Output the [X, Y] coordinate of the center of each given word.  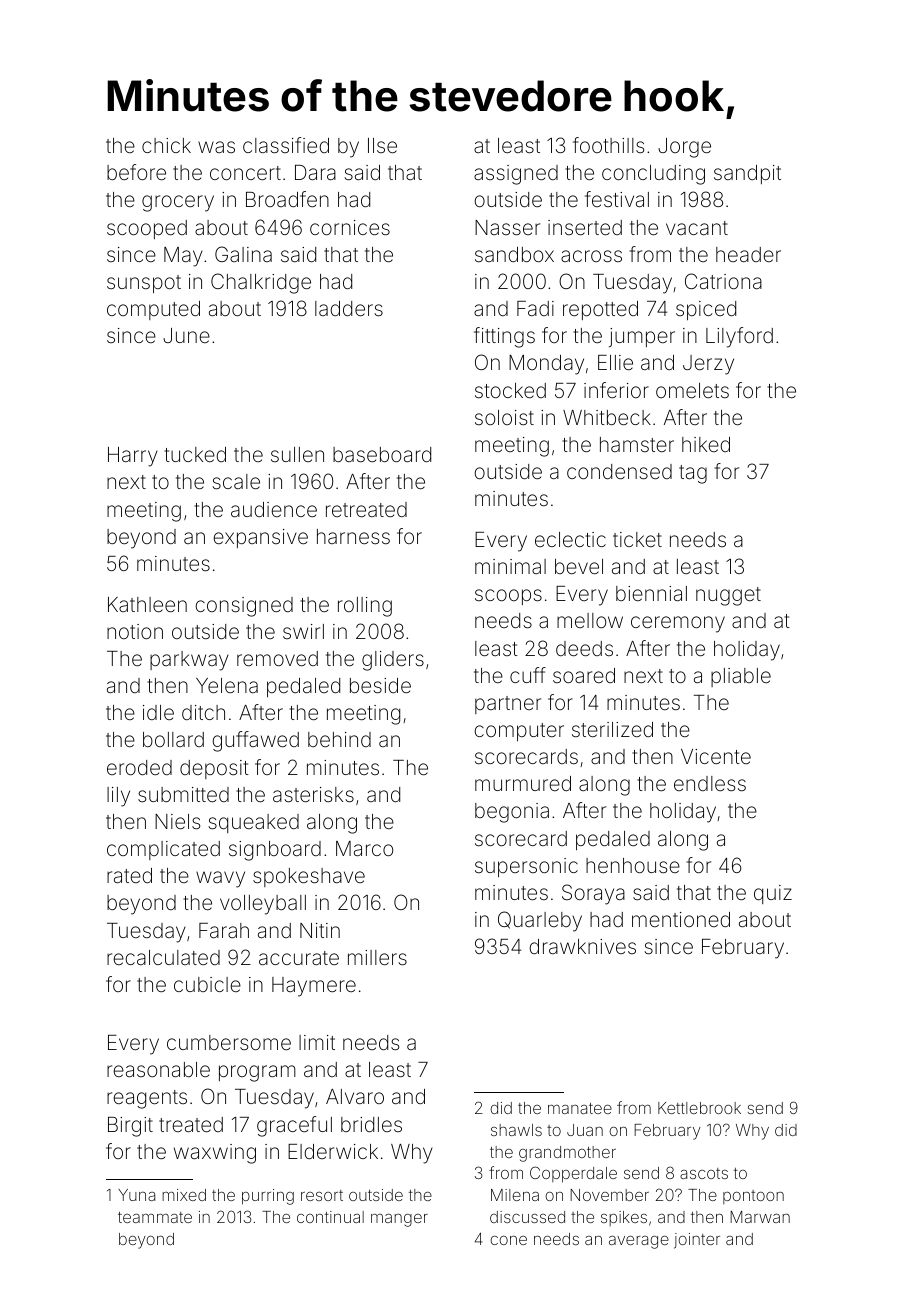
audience [274, 509]
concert [245, 173]
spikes [624, 1218]
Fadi [535, 308]
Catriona [723, 281]
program [257, 1073]
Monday [546, 365]
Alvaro [355, 1096]
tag [693, 474]
